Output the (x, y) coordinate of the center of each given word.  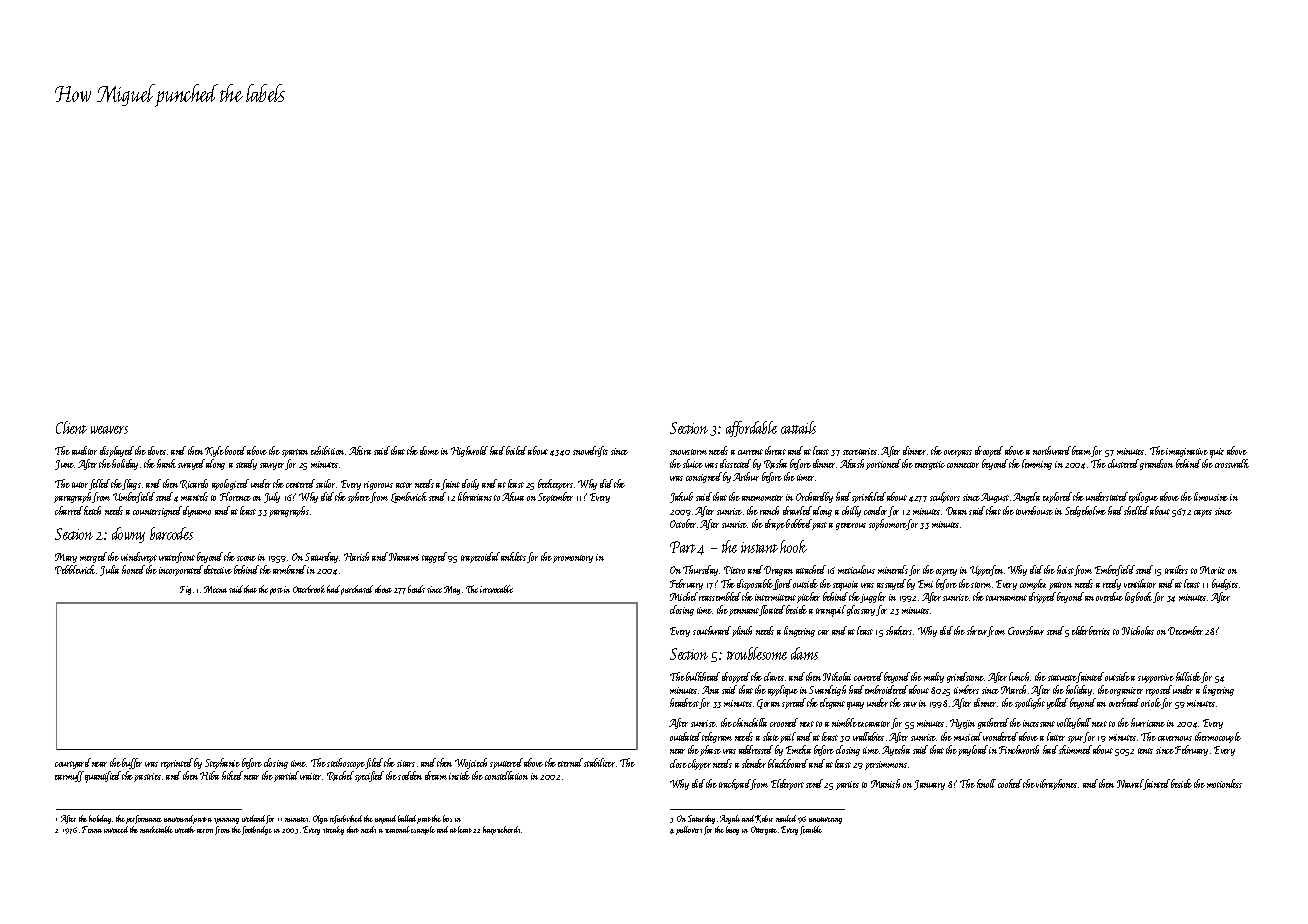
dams (804, 653)
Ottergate (764, 830)
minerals (893, 569)
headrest (684, 702)
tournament (1006, 598)
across (205, 831)
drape (775, 524)
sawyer (272, 466)
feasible (811, 830)
